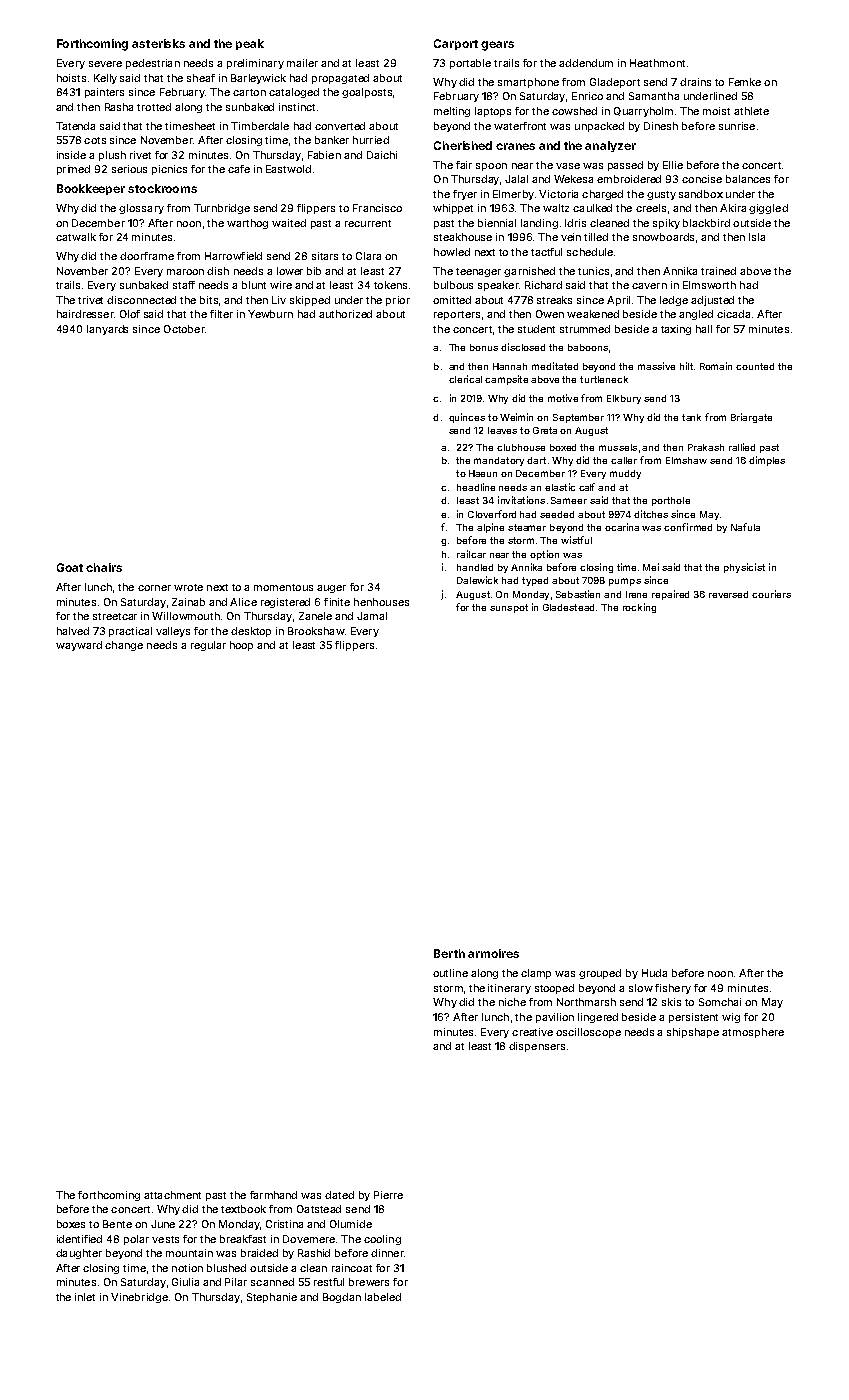 Image resolution: width=849 pixels, height=1400 pixels. I want to click on attachment, so click(172, 1195).
